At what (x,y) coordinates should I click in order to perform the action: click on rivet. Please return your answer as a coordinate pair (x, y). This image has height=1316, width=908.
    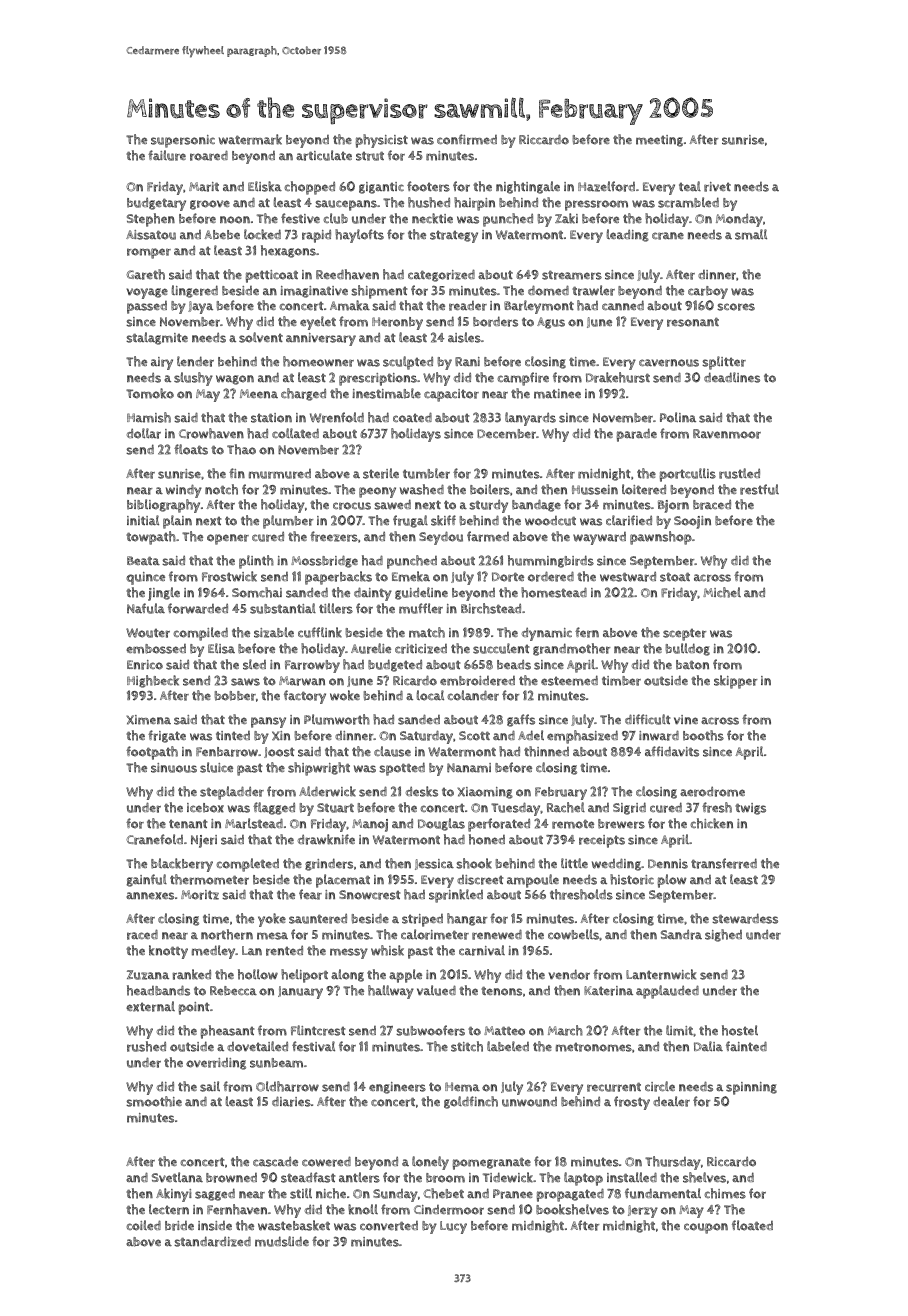
    Looking at the image, I should click on (717, 187).
